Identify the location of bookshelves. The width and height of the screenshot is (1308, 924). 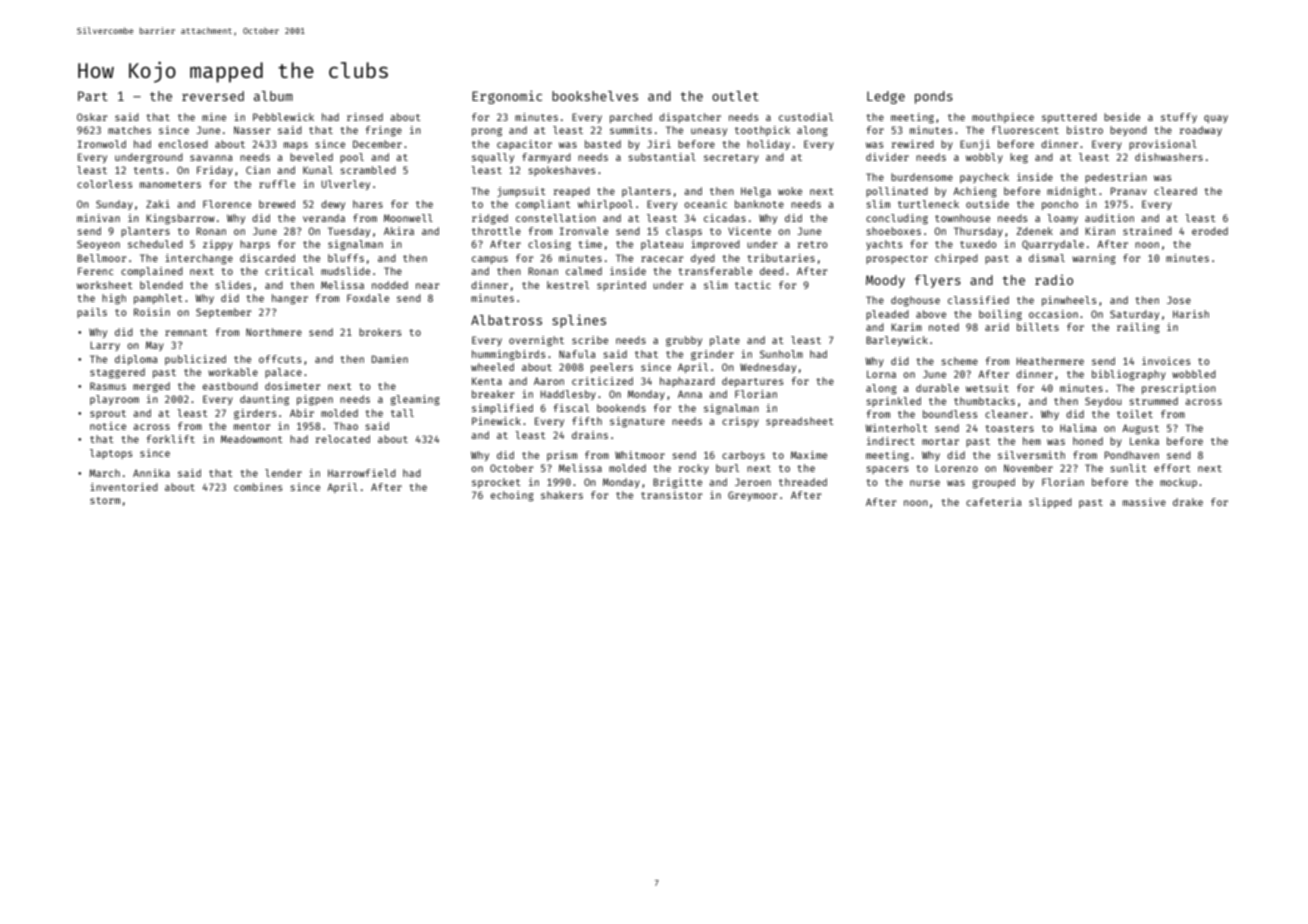
(595, 96).
